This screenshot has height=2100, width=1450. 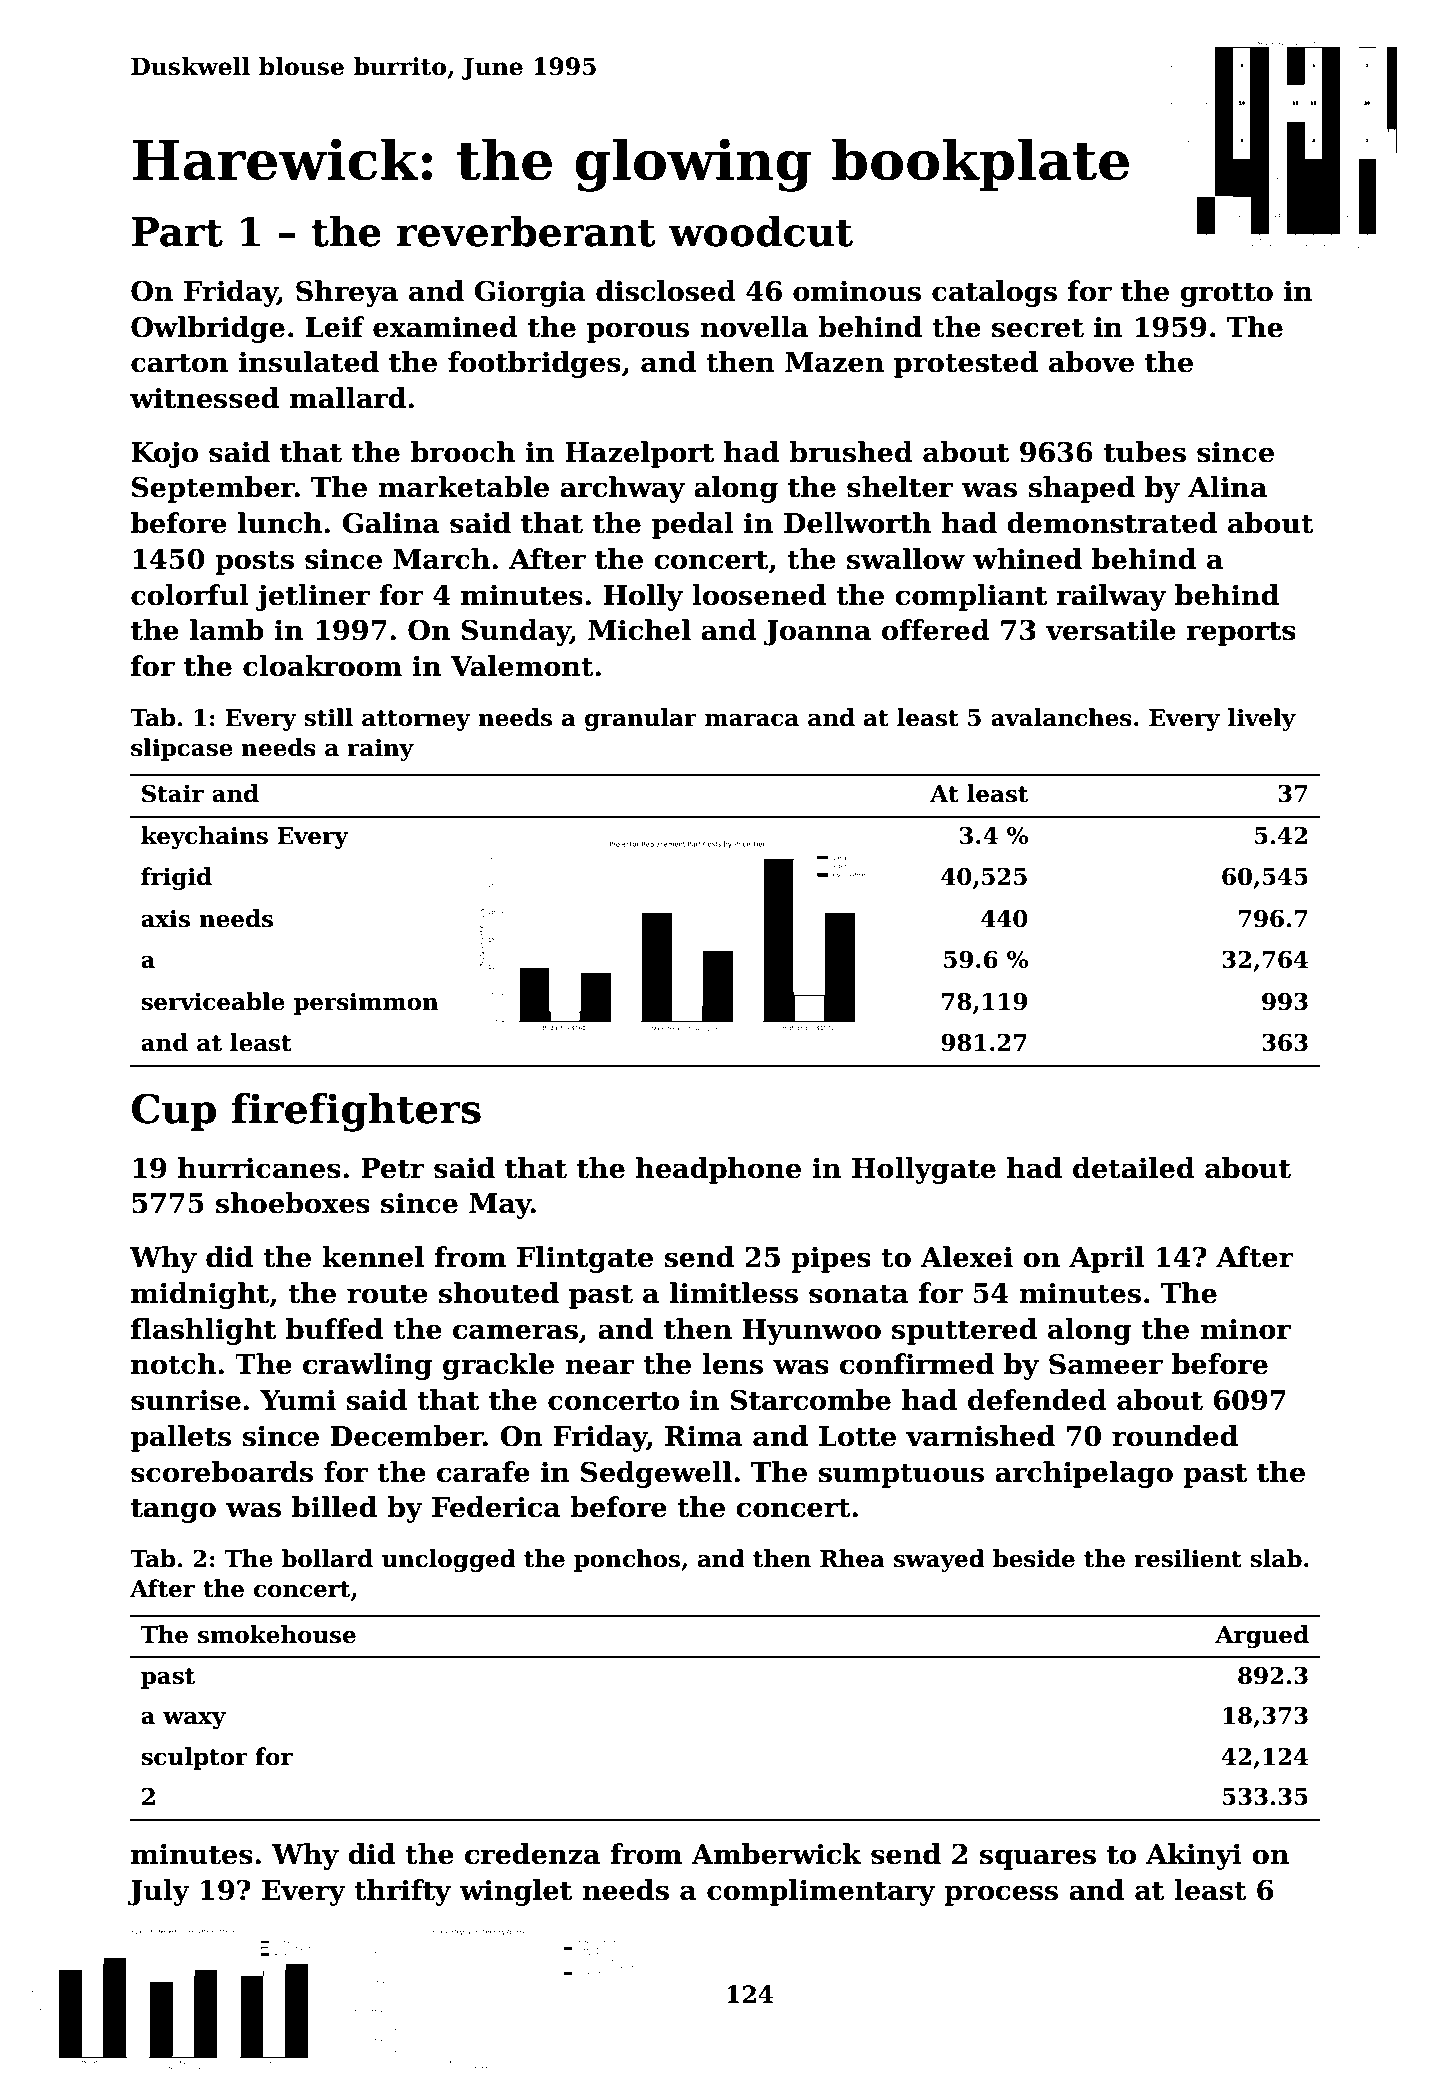 I want to click on woodcut, so click(x=760, y=231).
